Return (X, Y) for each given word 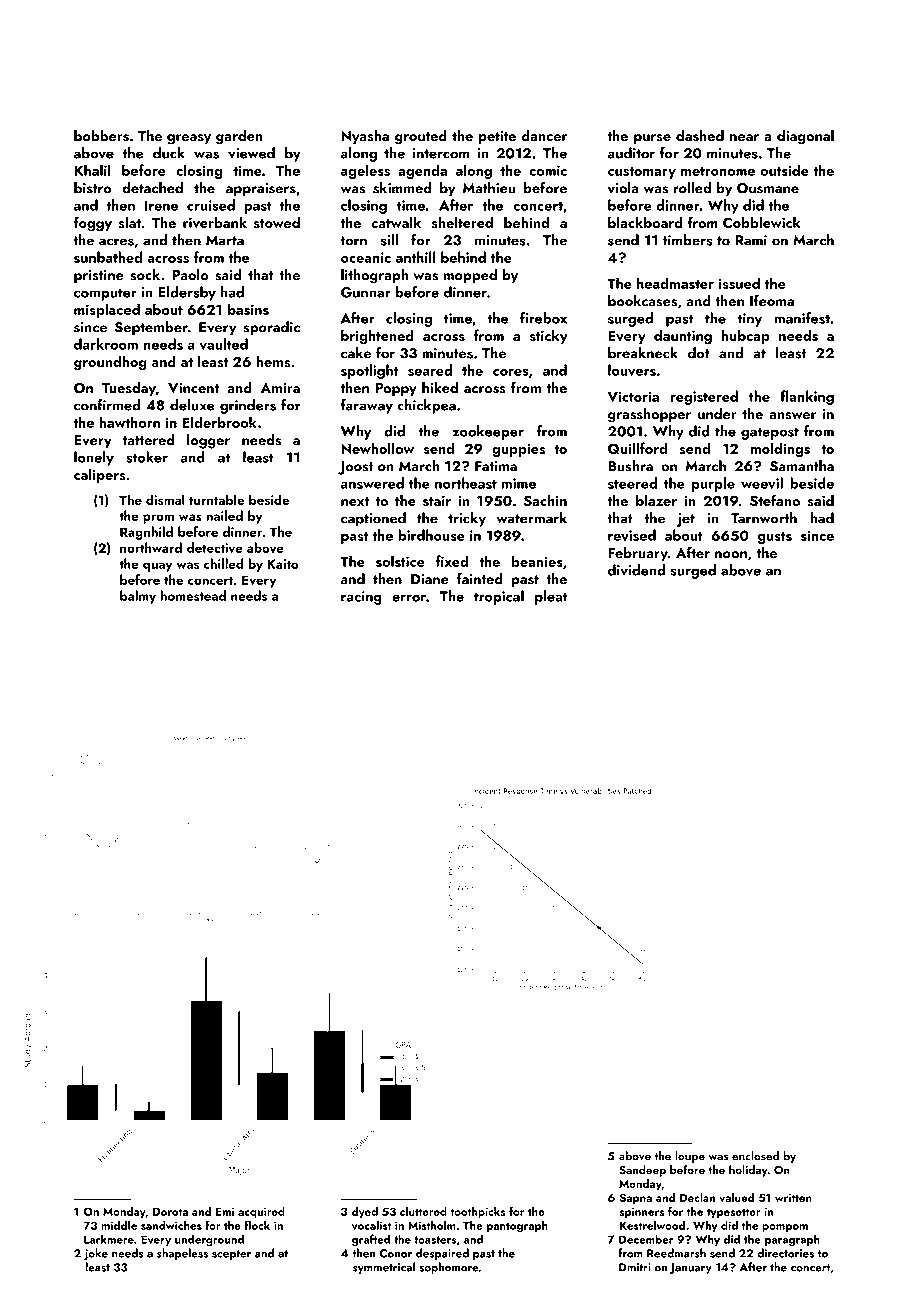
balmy (138, 597)
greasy (189, 139)
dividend (636, 570)
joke (96, 1254)
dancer (544, 135)
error (409, 598)
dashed (700, 136)
